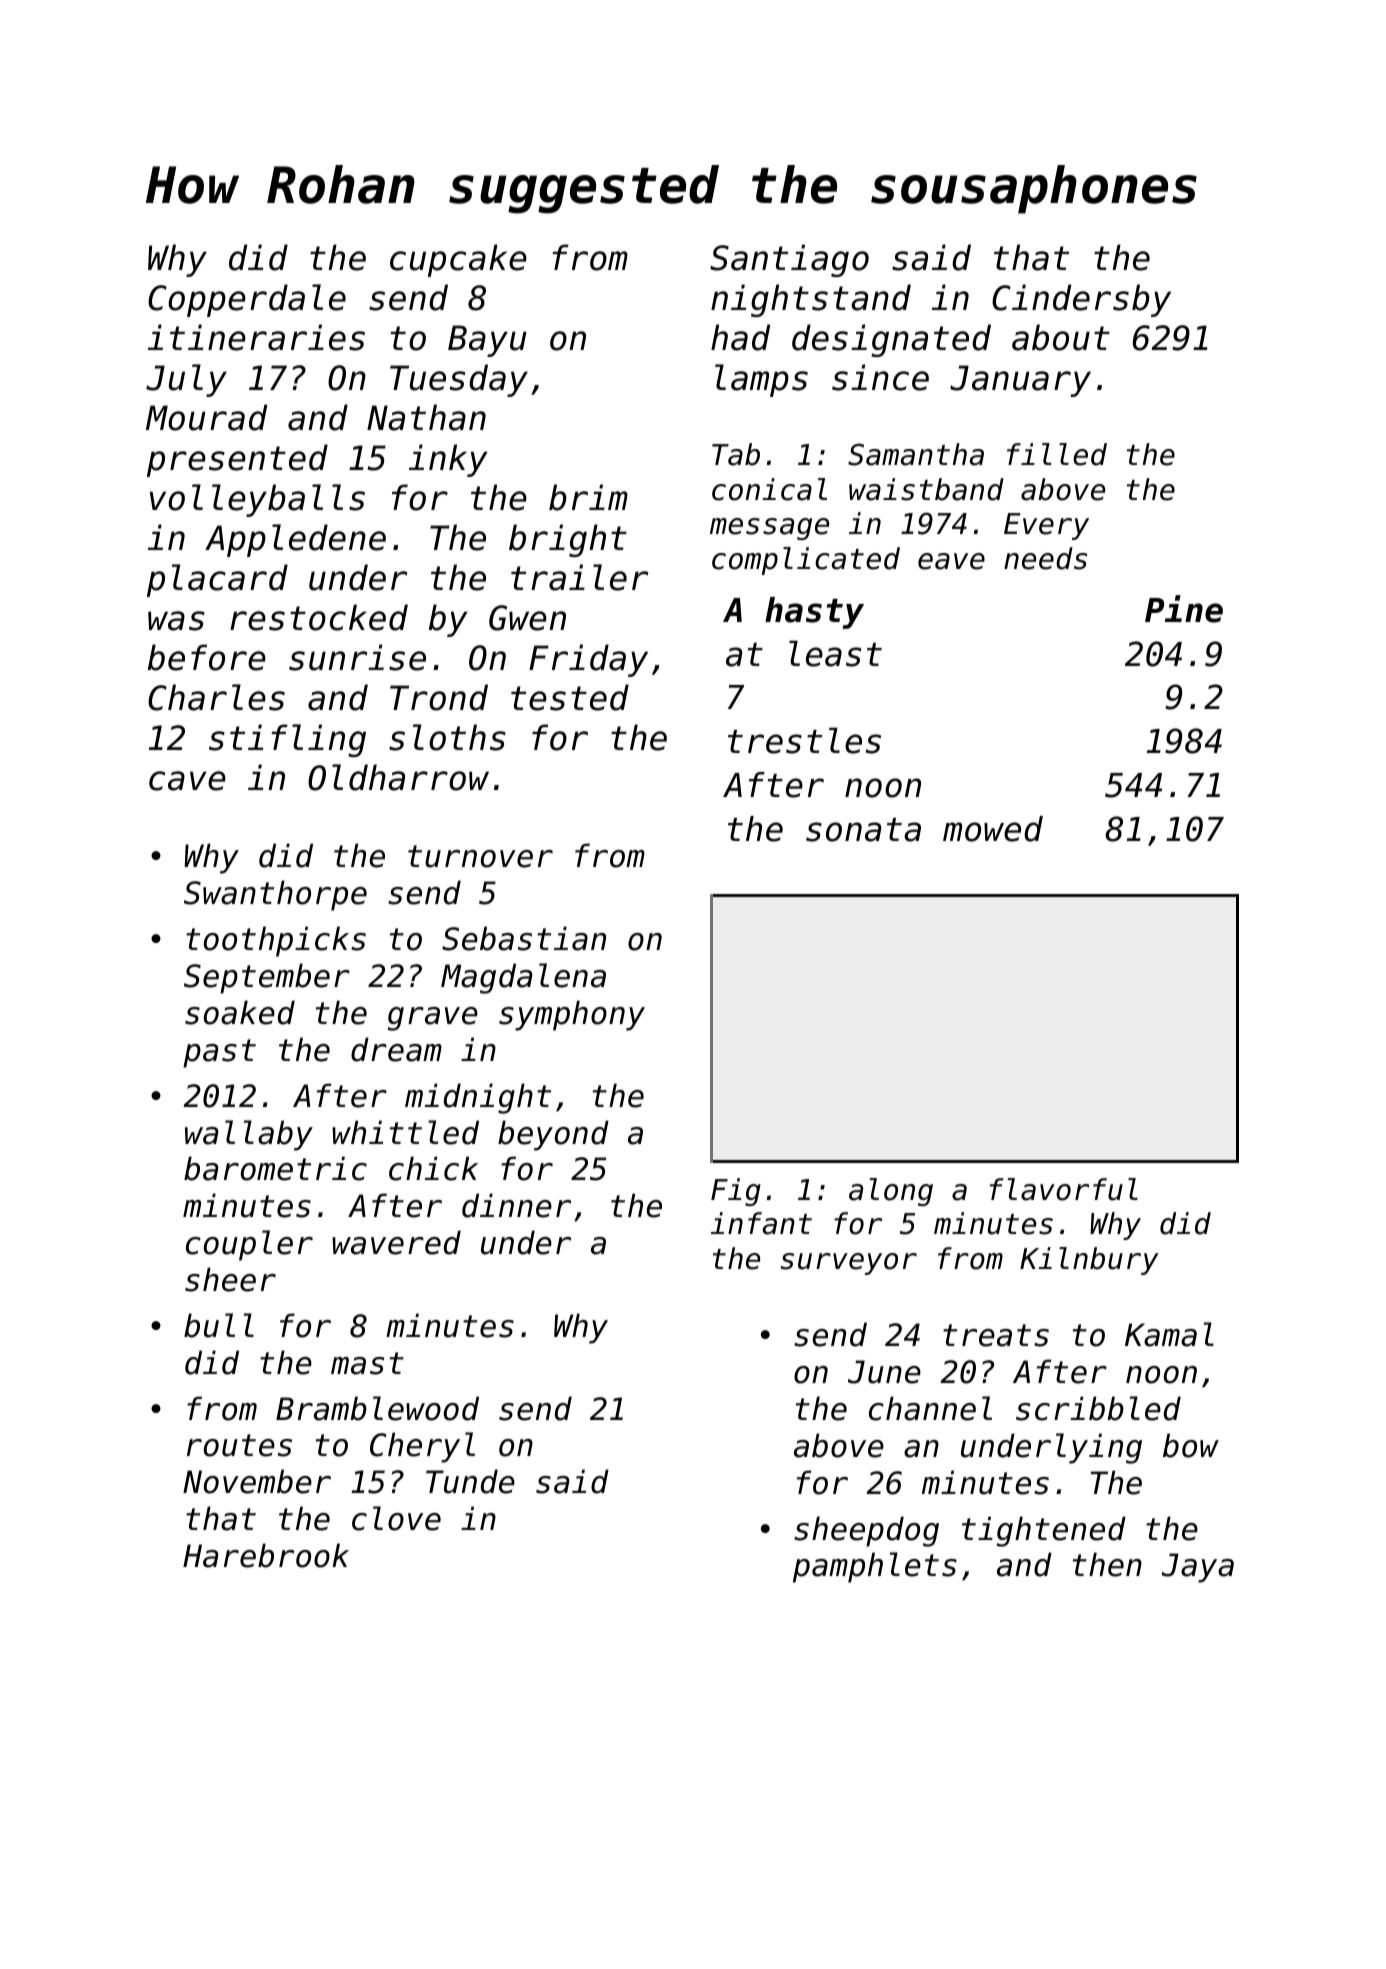 The image size is (1386, 1969). What do you see at coordinates (458, 260) in the screenshot?
I see `cupcake` at bounding box center [458, 260].
